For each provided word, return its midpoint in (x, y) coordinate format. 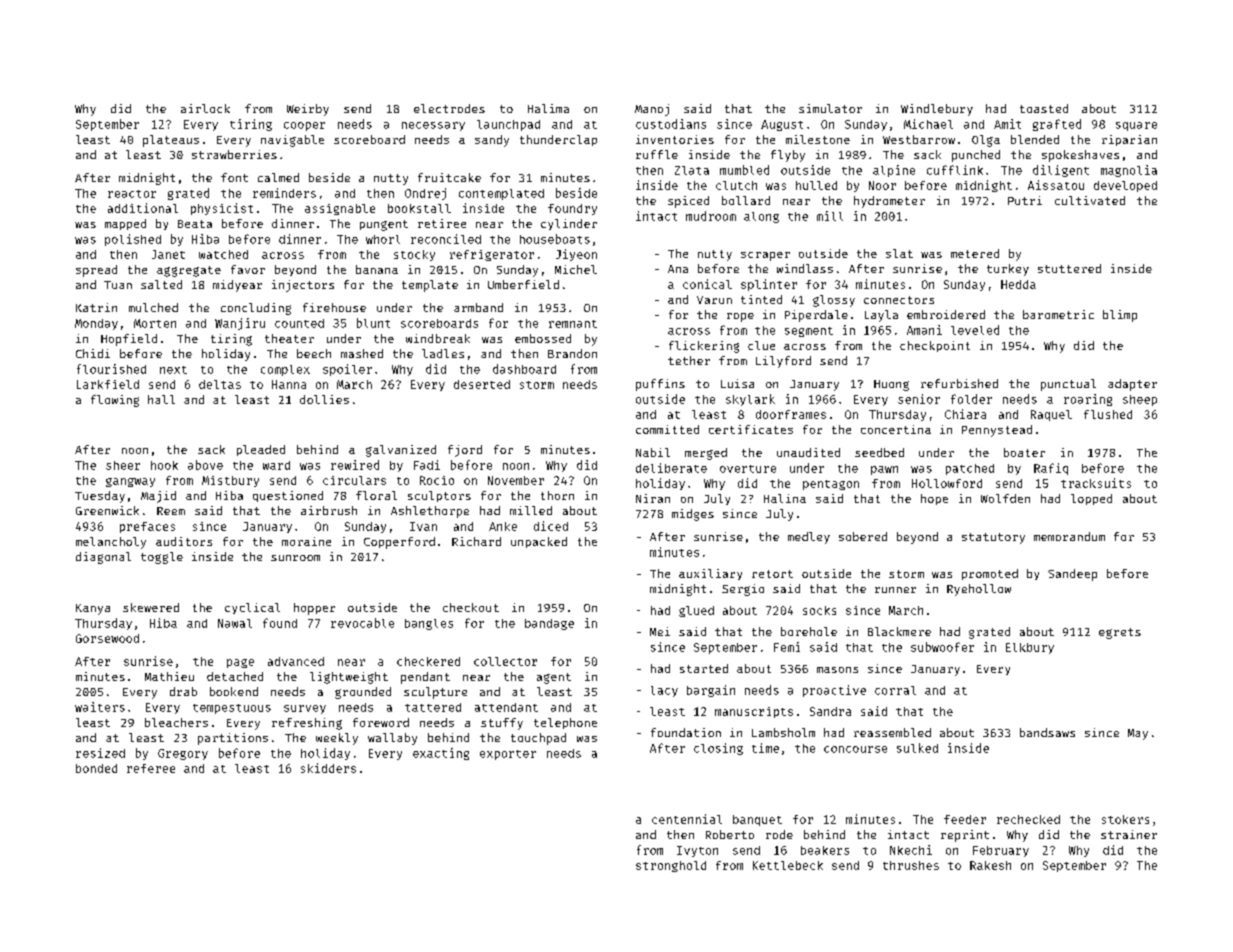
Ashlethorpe (430, 512)
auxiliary (710, 574)
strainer (1129, 834)
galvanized (401, 451)
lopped (1091, 499)
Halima (548, 108)
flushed (1108, 414)
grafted (1057, 125)
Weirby (308, 110)
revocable (362, 623)
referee (151, 768)
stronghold (671, 866)
